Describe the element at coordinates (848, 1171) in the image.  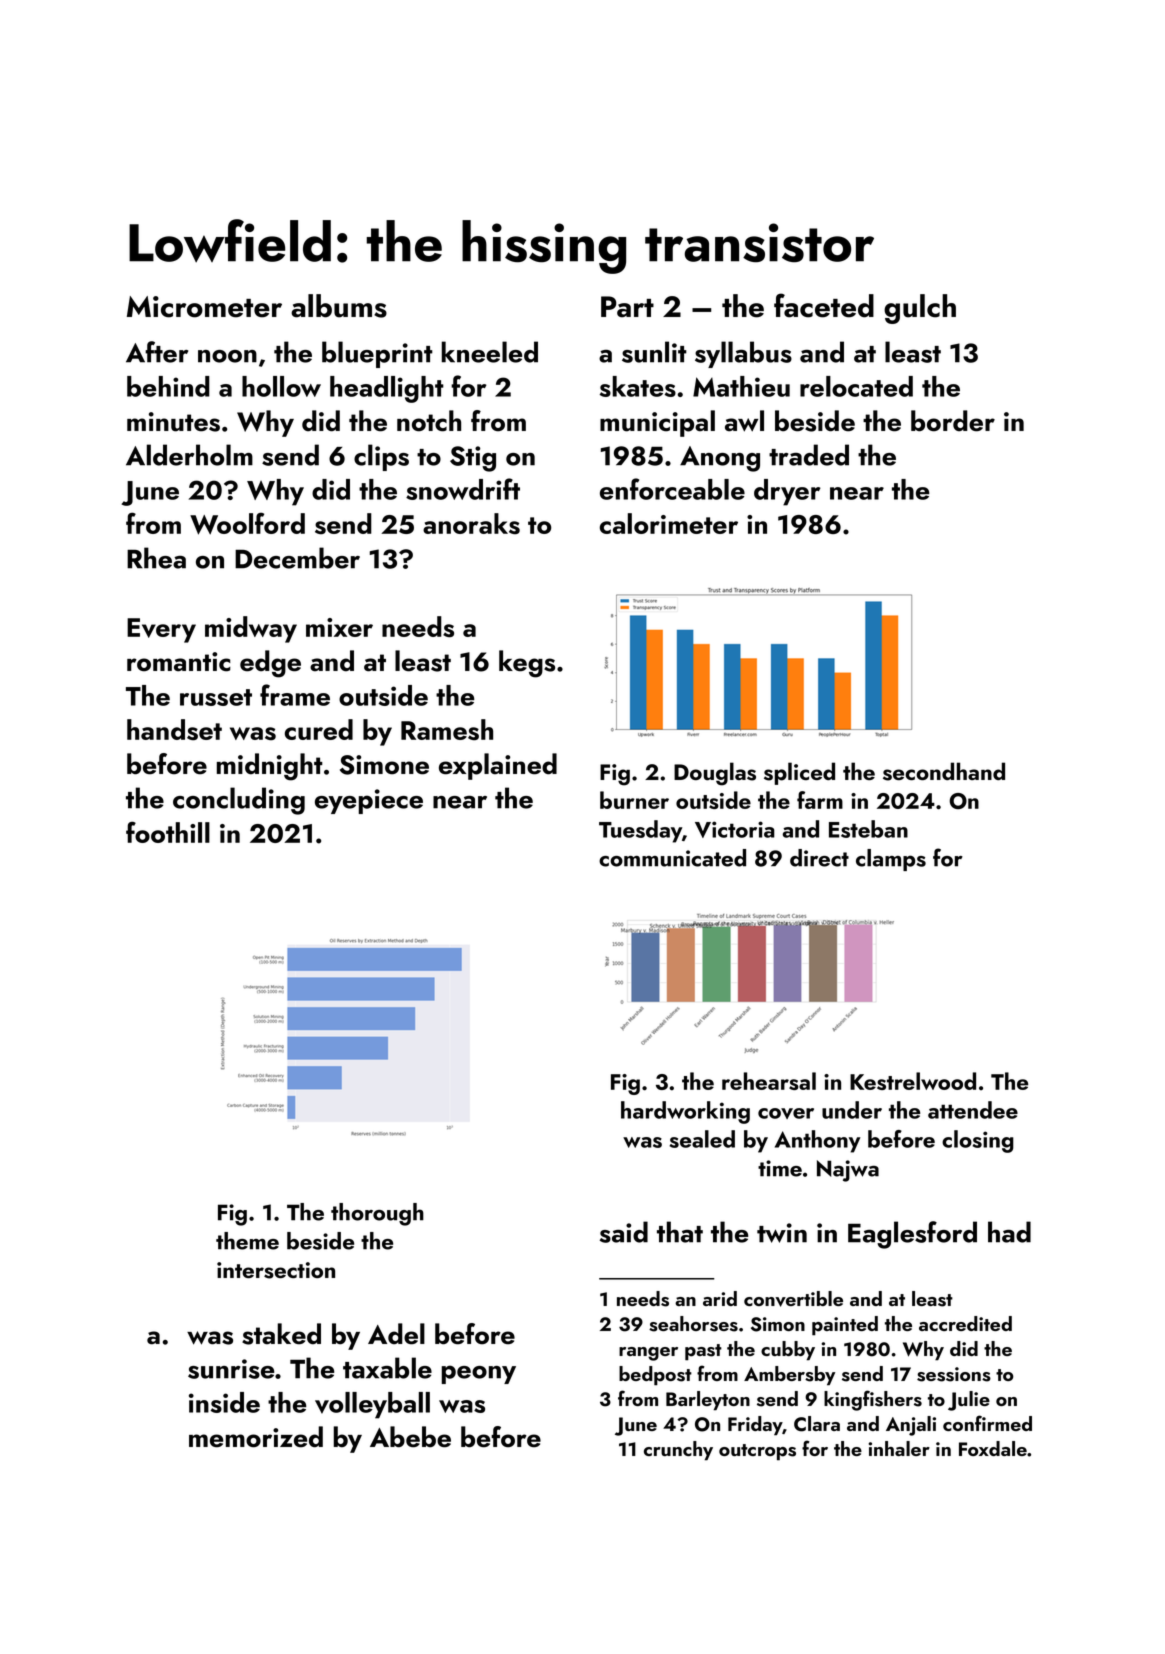
I see `Najwa` at that location.
